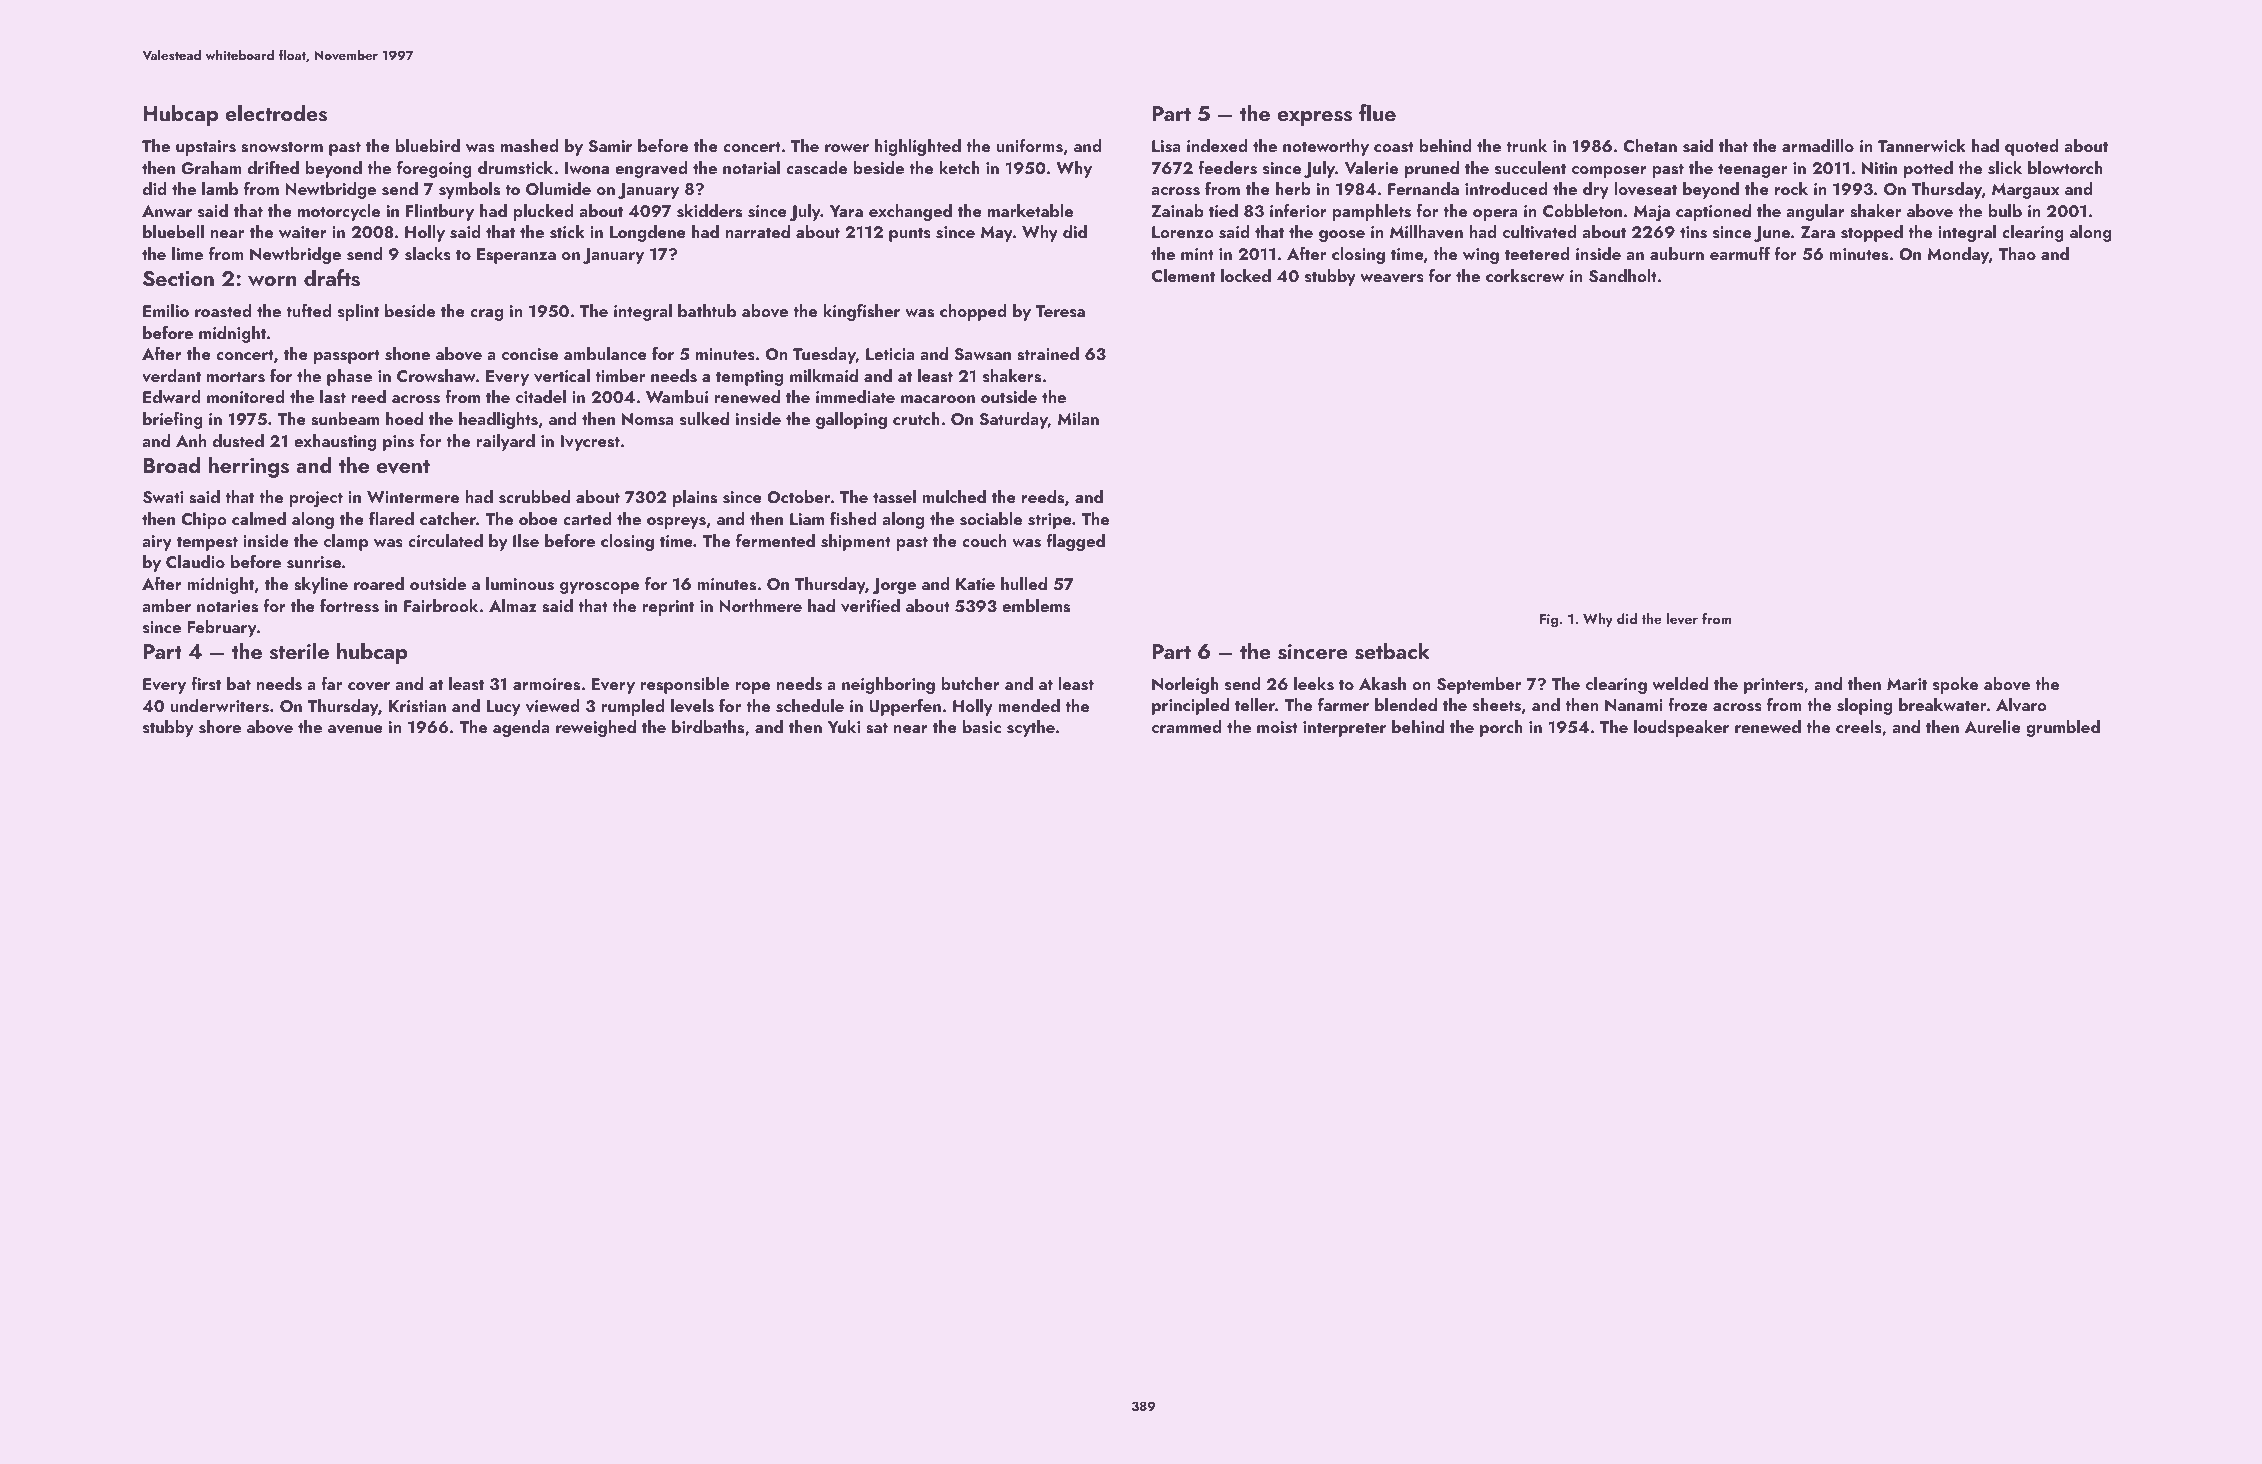  What do you see at coordinates (1078, 418) in the image?
I see `Milan` at bounding box center [1078, 418].
